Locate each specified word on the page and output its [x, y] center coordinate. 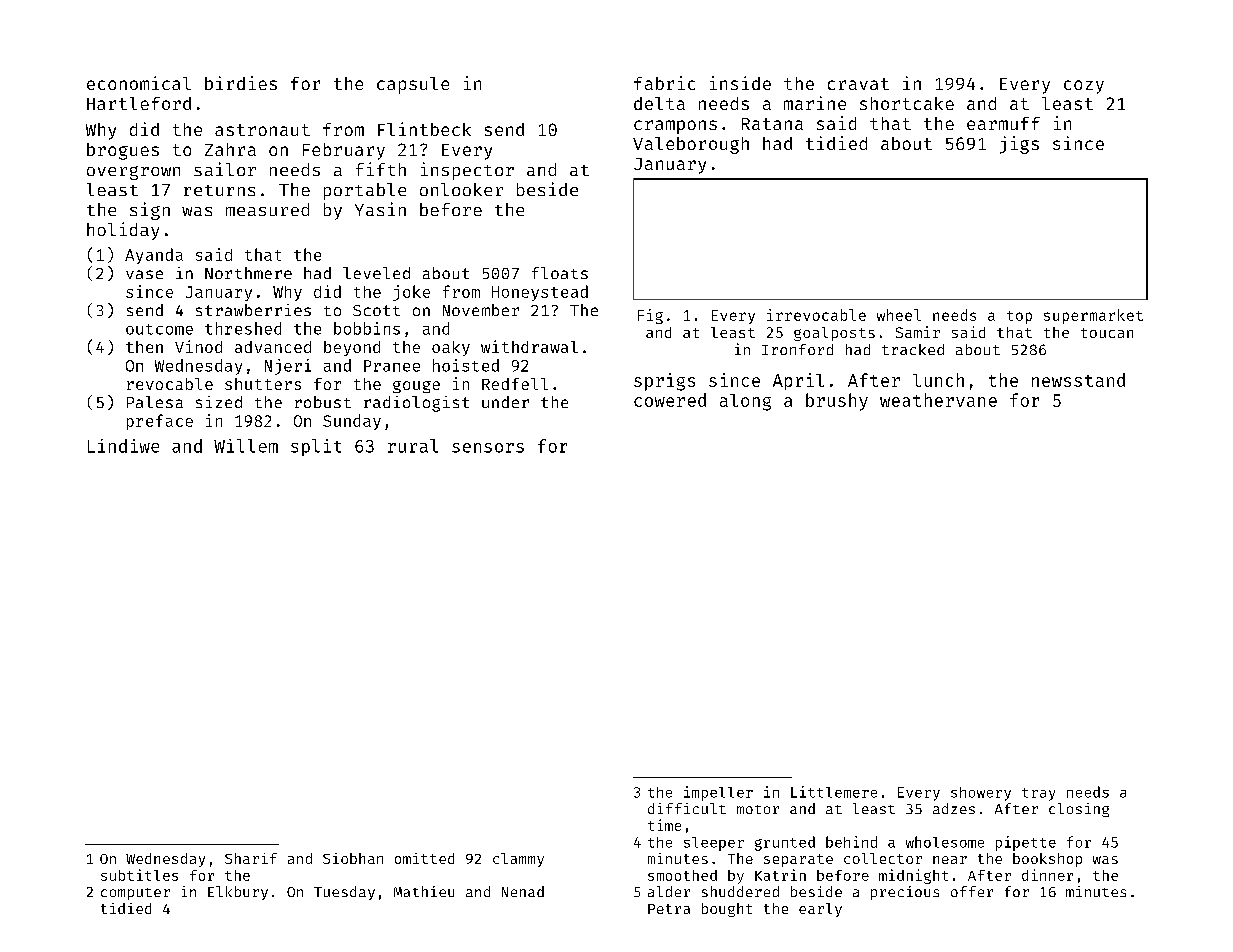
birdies [241, 83]
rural [413, 446]
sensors [488, 448]
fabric [664, 83]
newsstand [1078, 380]
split [316, 447]
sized [219, 402]
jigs [1019, 145]
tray [1038, 794]
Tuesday [344, 893]
